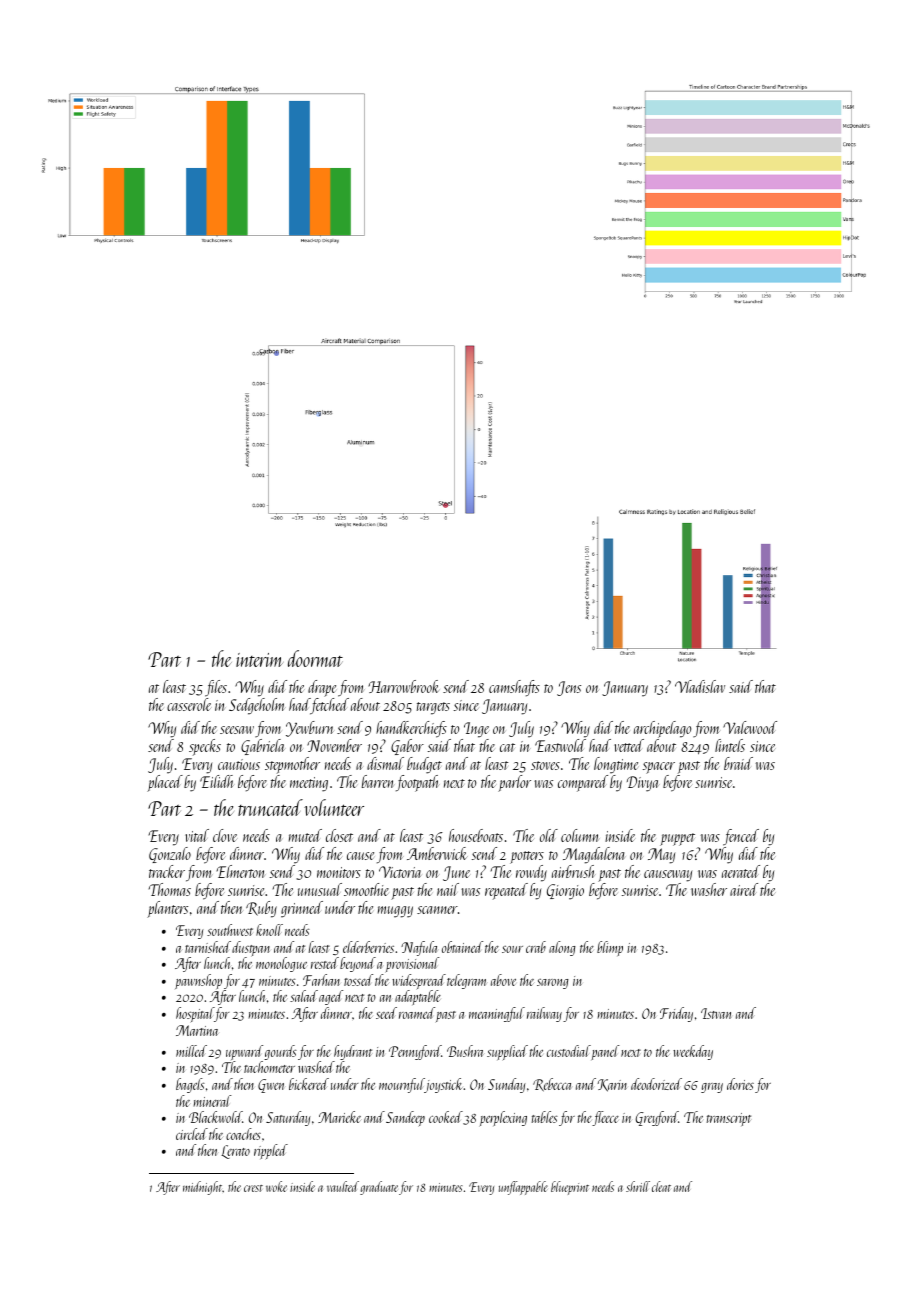  What do you see at coordinates (216, 688) in the screenshot?
I see `files` at bounding box center [216, 688].
